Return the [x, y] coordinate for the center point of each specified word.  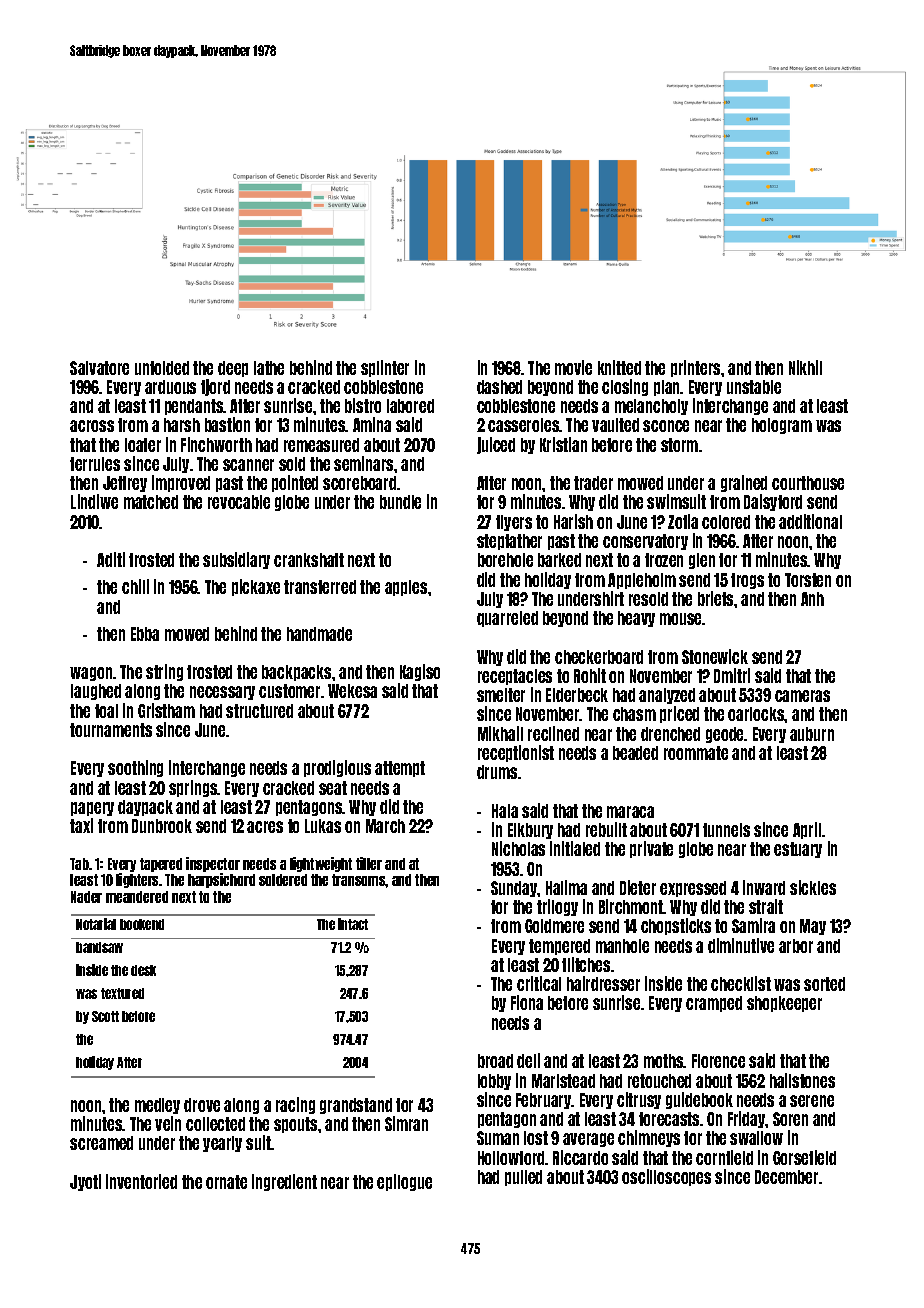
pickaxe [256, 587]
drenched [670, 734]
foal [106, 711]
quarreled [507, 619]
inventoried [141, 1181]
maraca [630, 812]
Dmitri [732, 675]
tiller [369, 863]
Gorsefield [804, 1157]
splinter [385, 368]
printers [695, 368]
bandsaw [99, 947]
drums [497, 772]
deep [233, 369]
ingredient [284, 1182]
